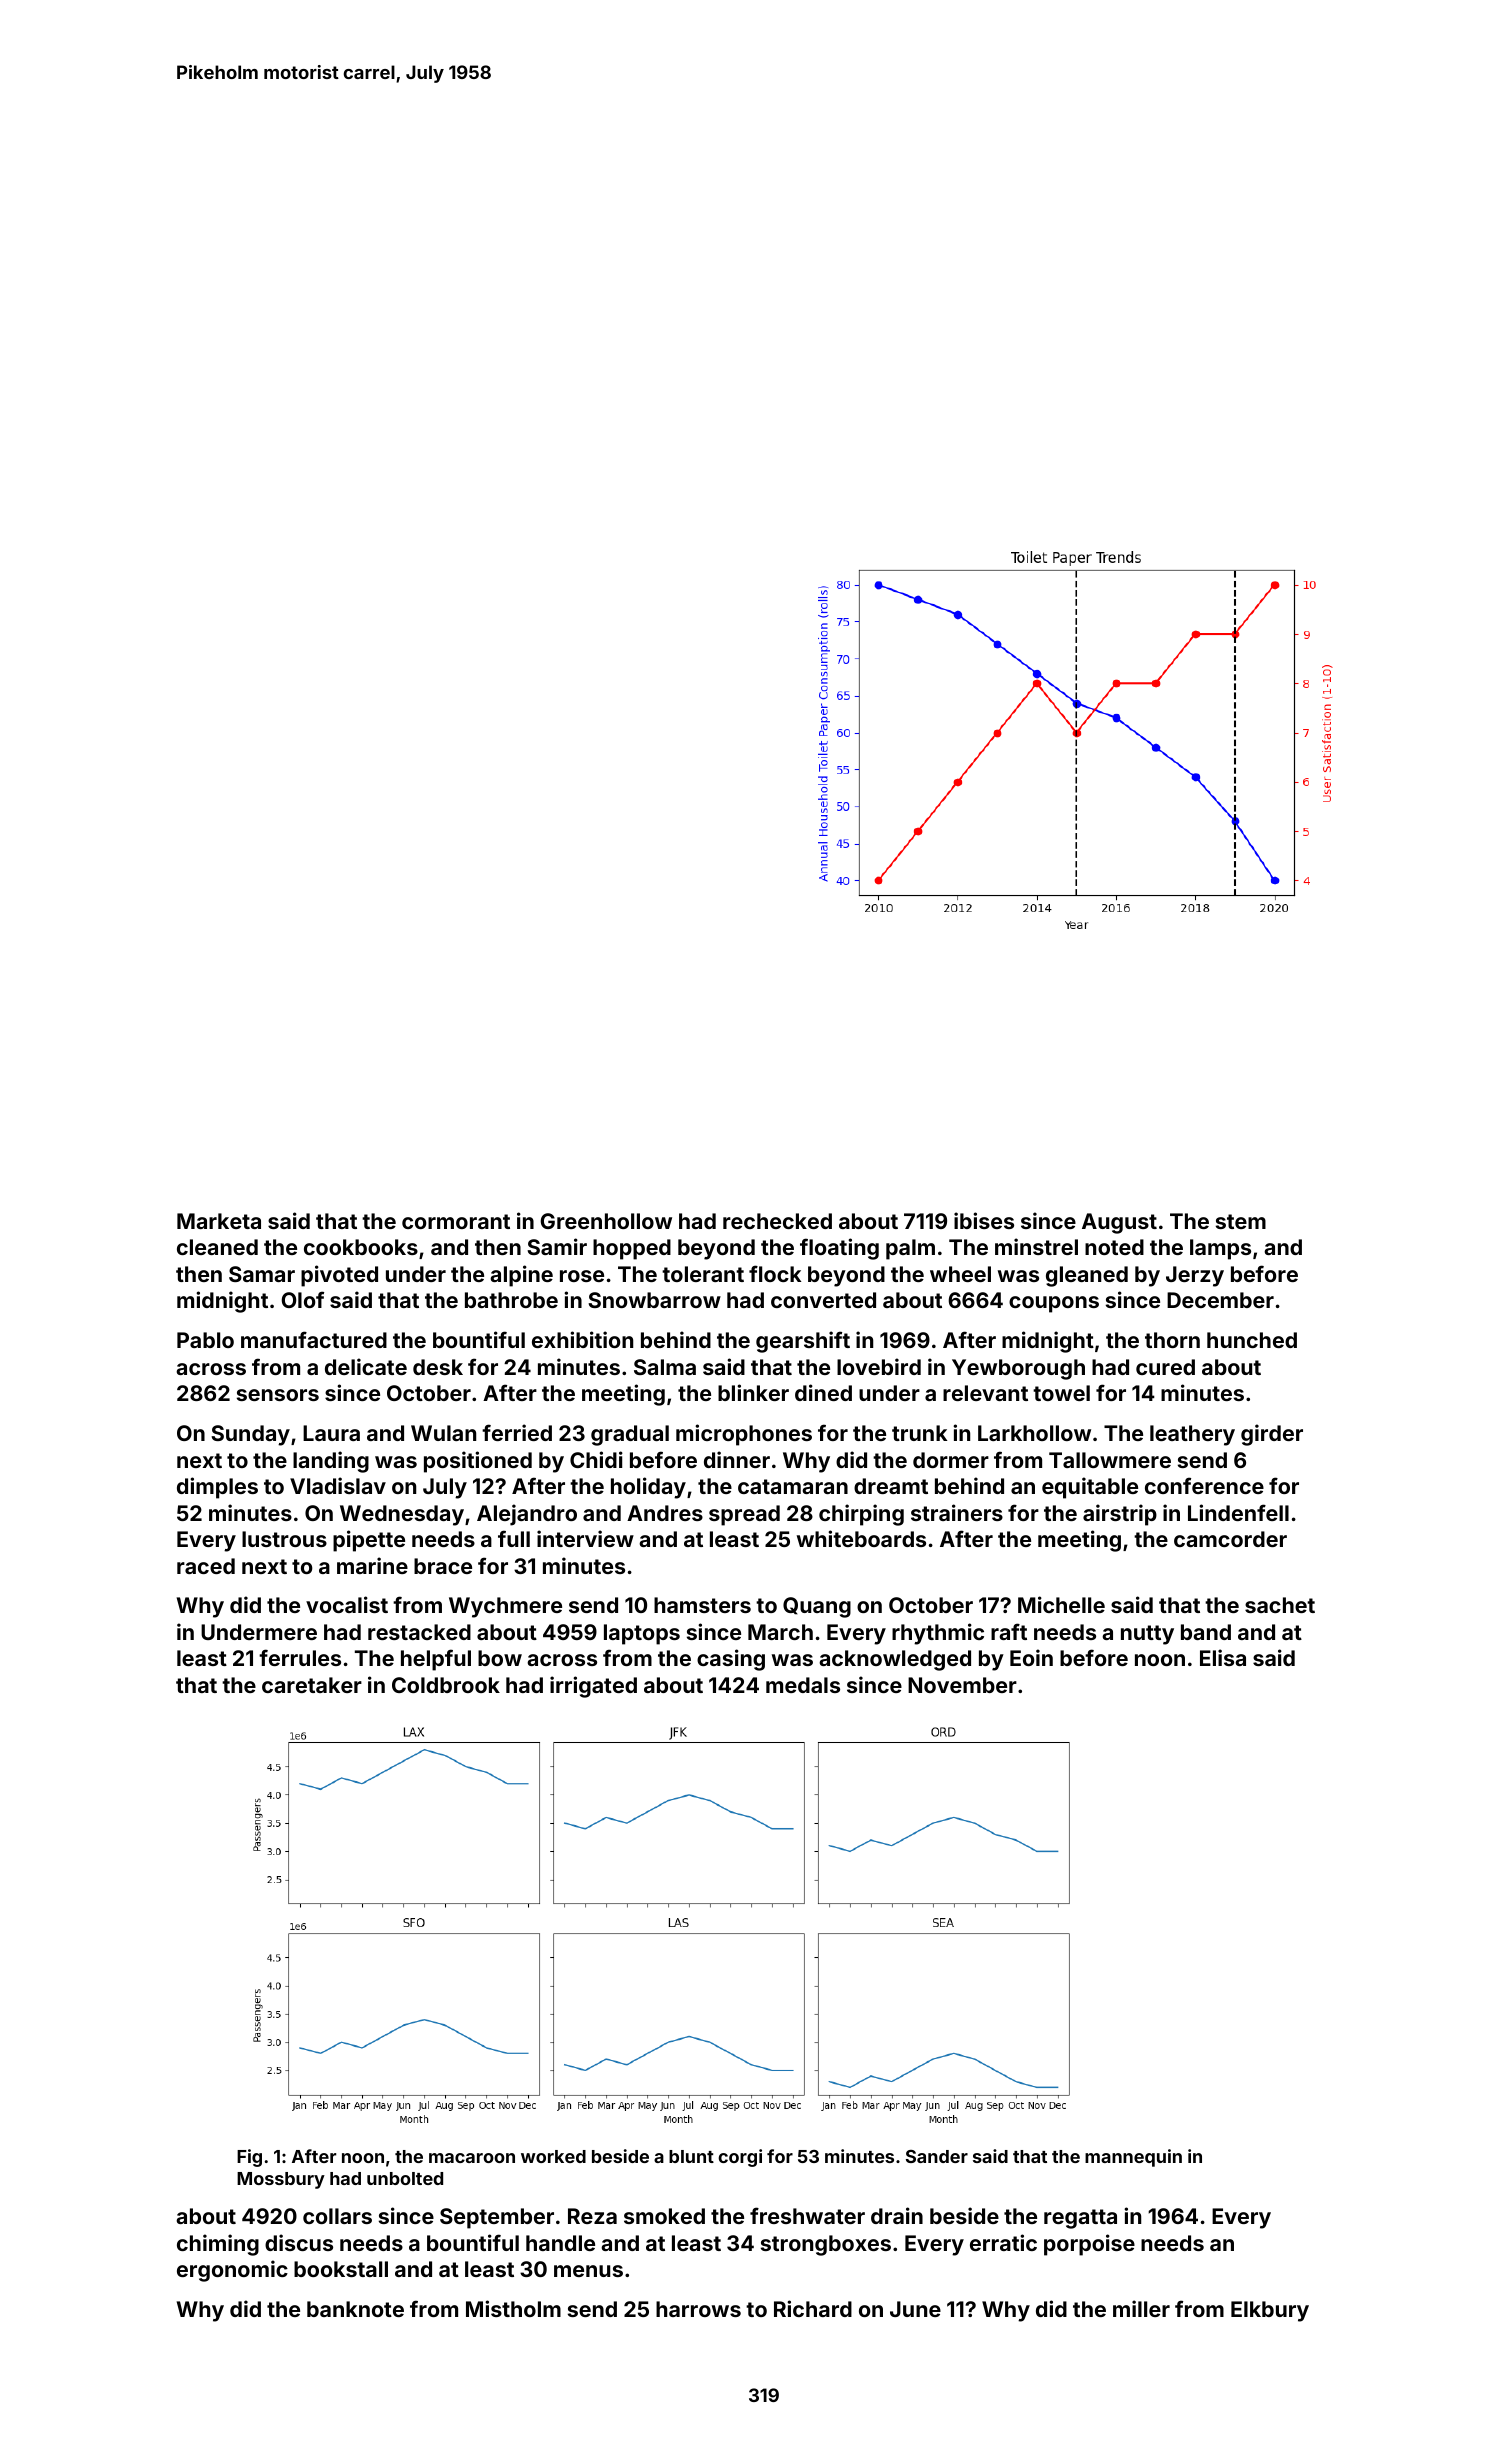 The image size is (1496, 2464). I want to click on Mossbury, so click(281, 2180).
